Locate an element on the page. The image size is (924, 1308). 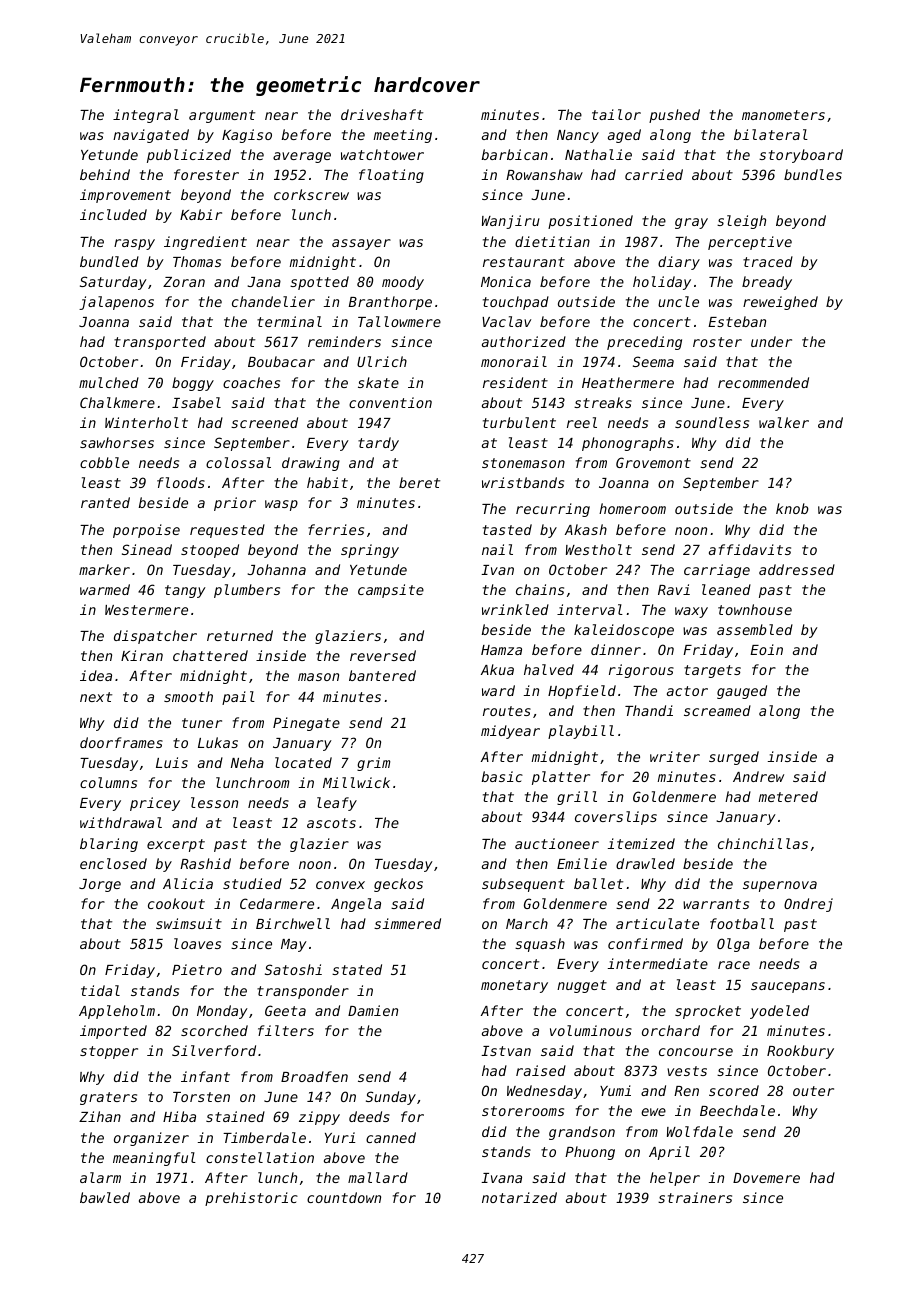
floating is located at coordinates (391, 176).
